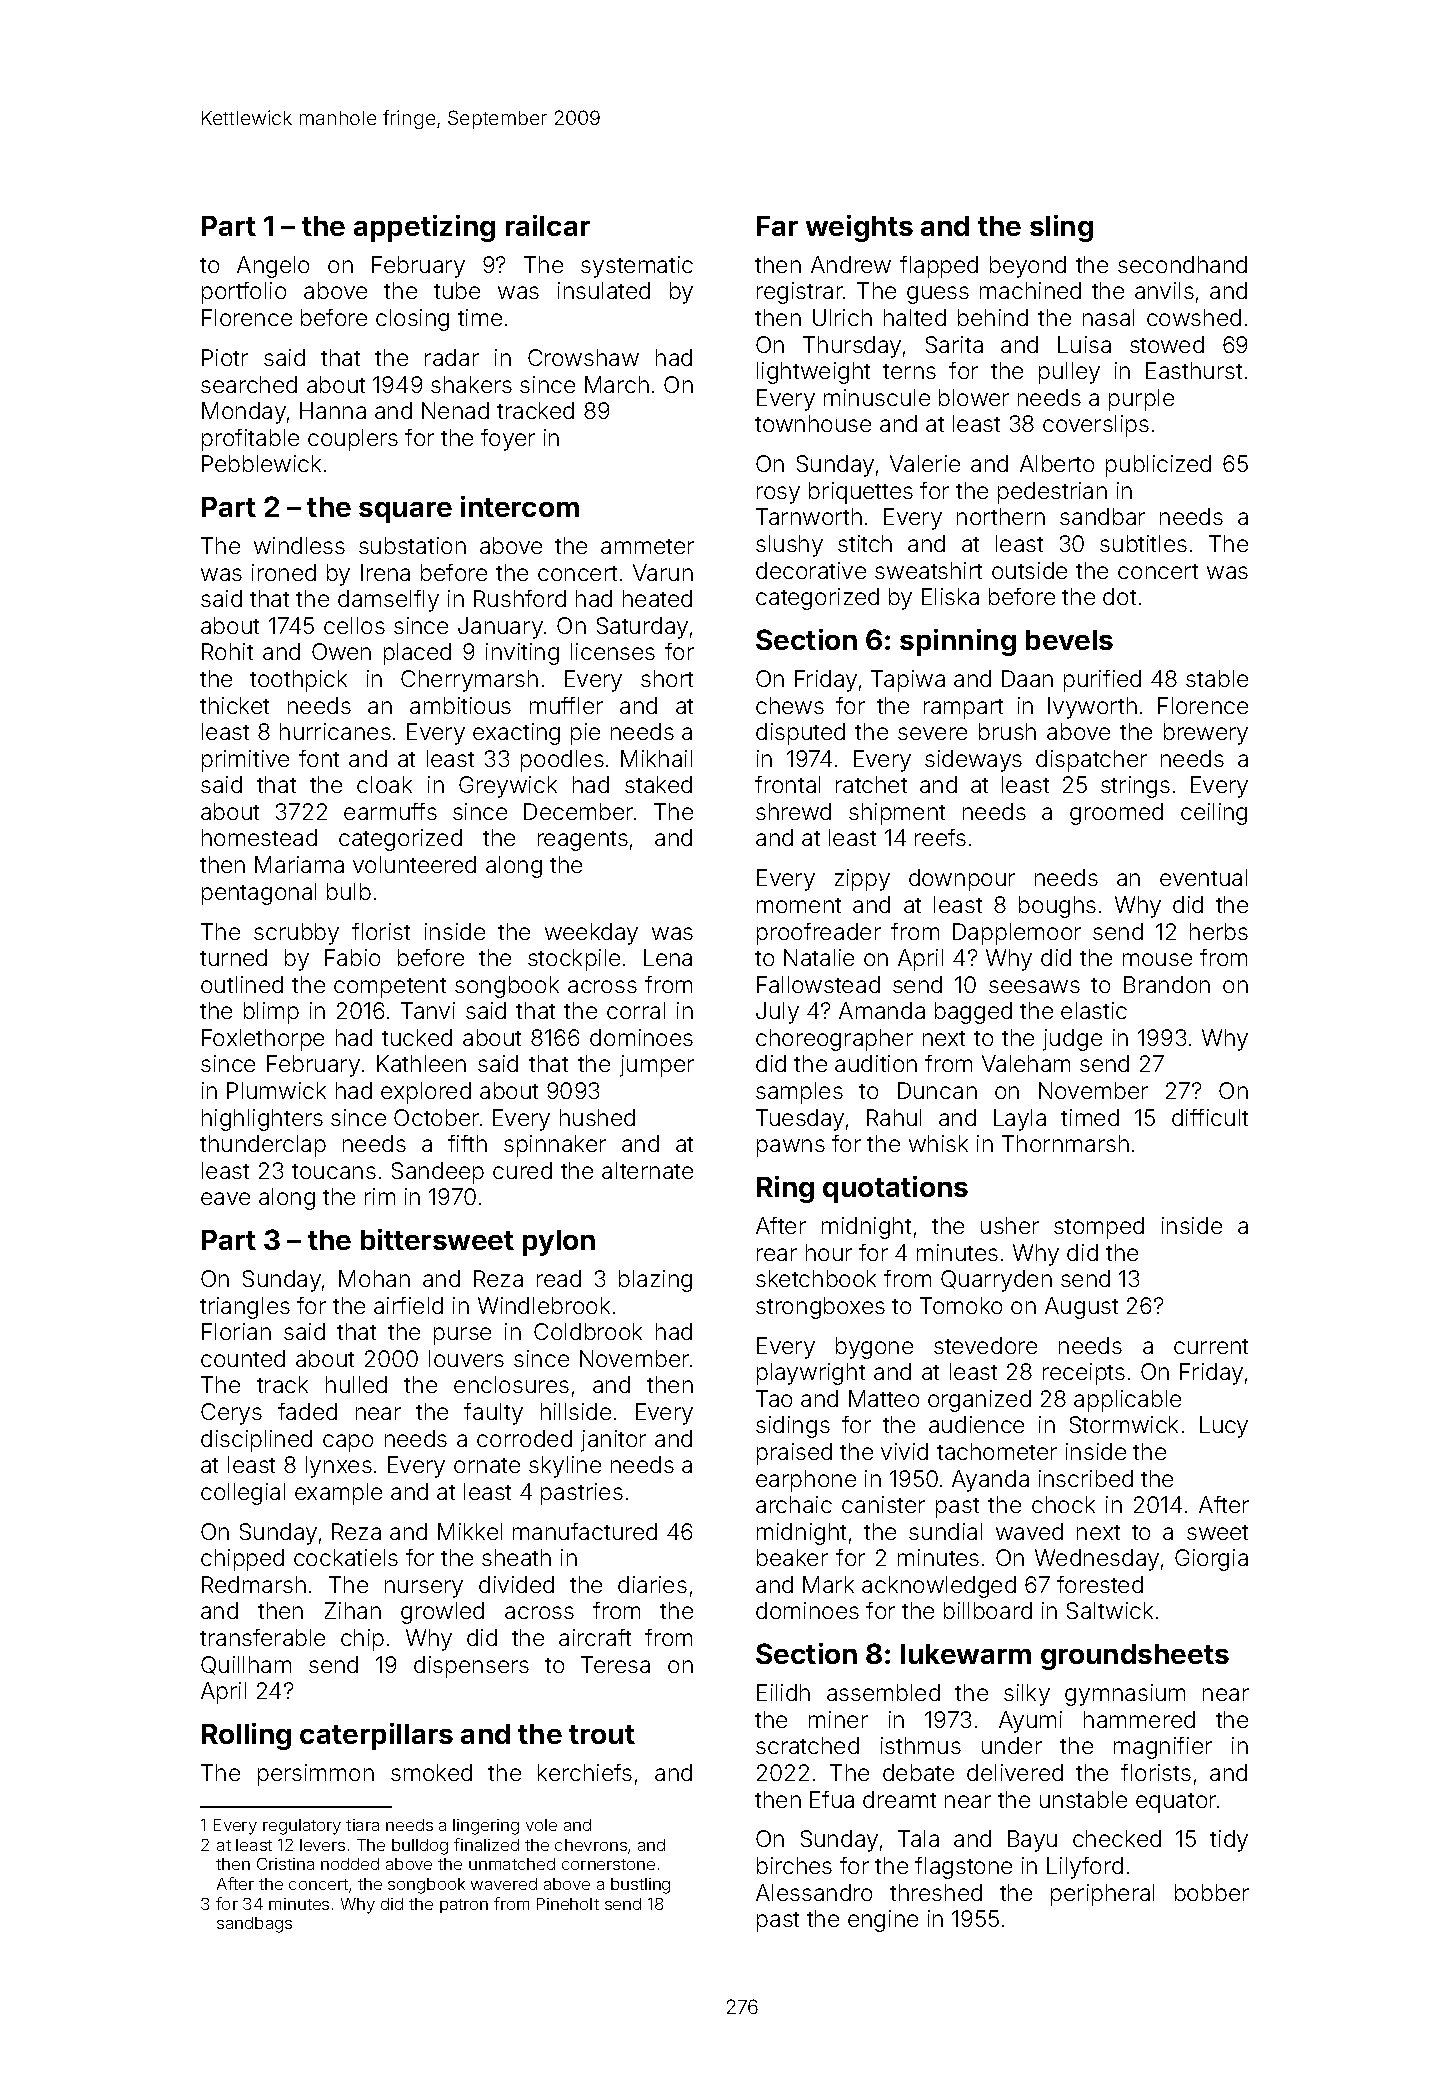 This image has width=1450, height=2100. Describe the element at coordinates (1224, 1427) in the image. I see `Lucy` at that location.
